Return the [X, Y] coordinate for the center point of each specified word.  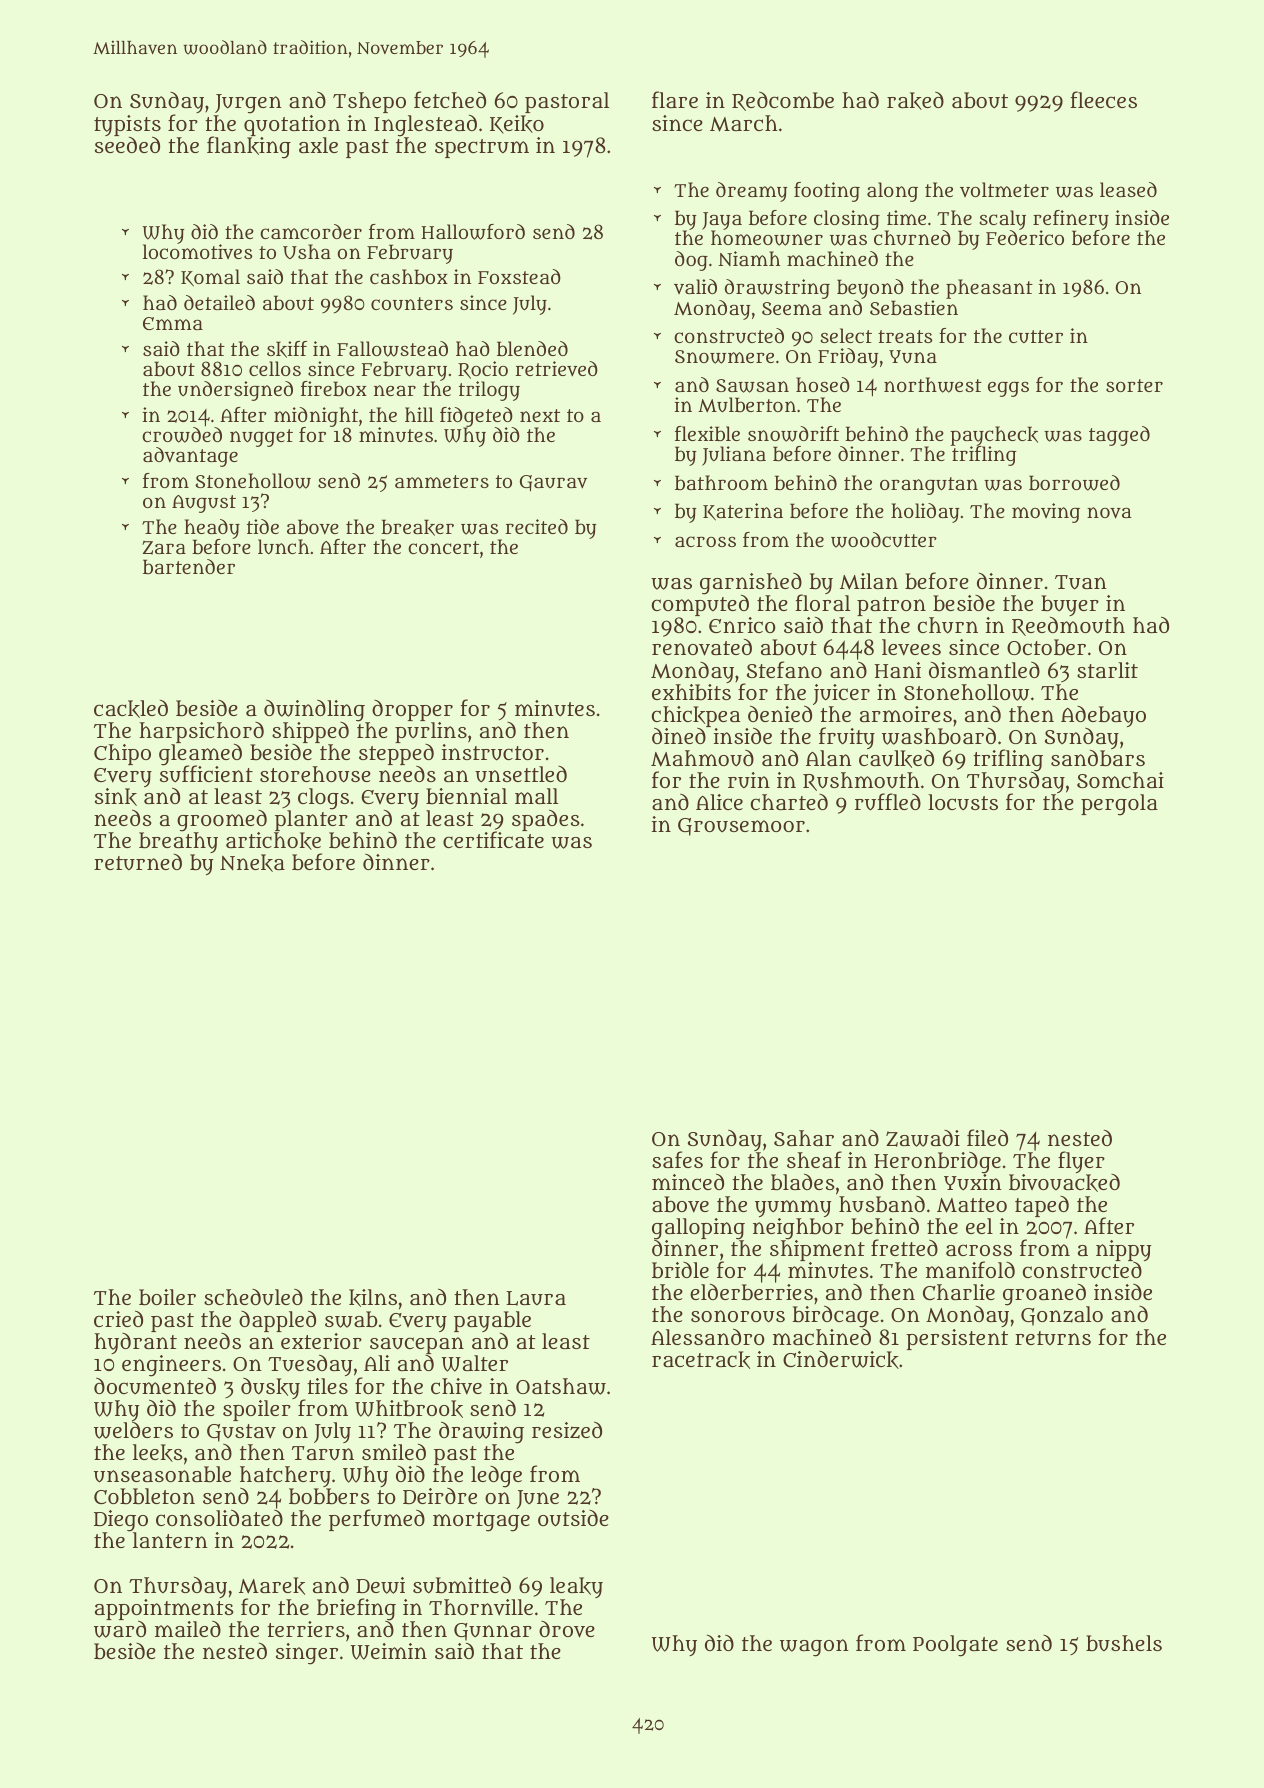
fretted [904, 1247]
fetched [450, 99]
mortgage [481, 1522]
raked [915, 101]
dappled [277, 1321]
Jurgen [248, 104]
